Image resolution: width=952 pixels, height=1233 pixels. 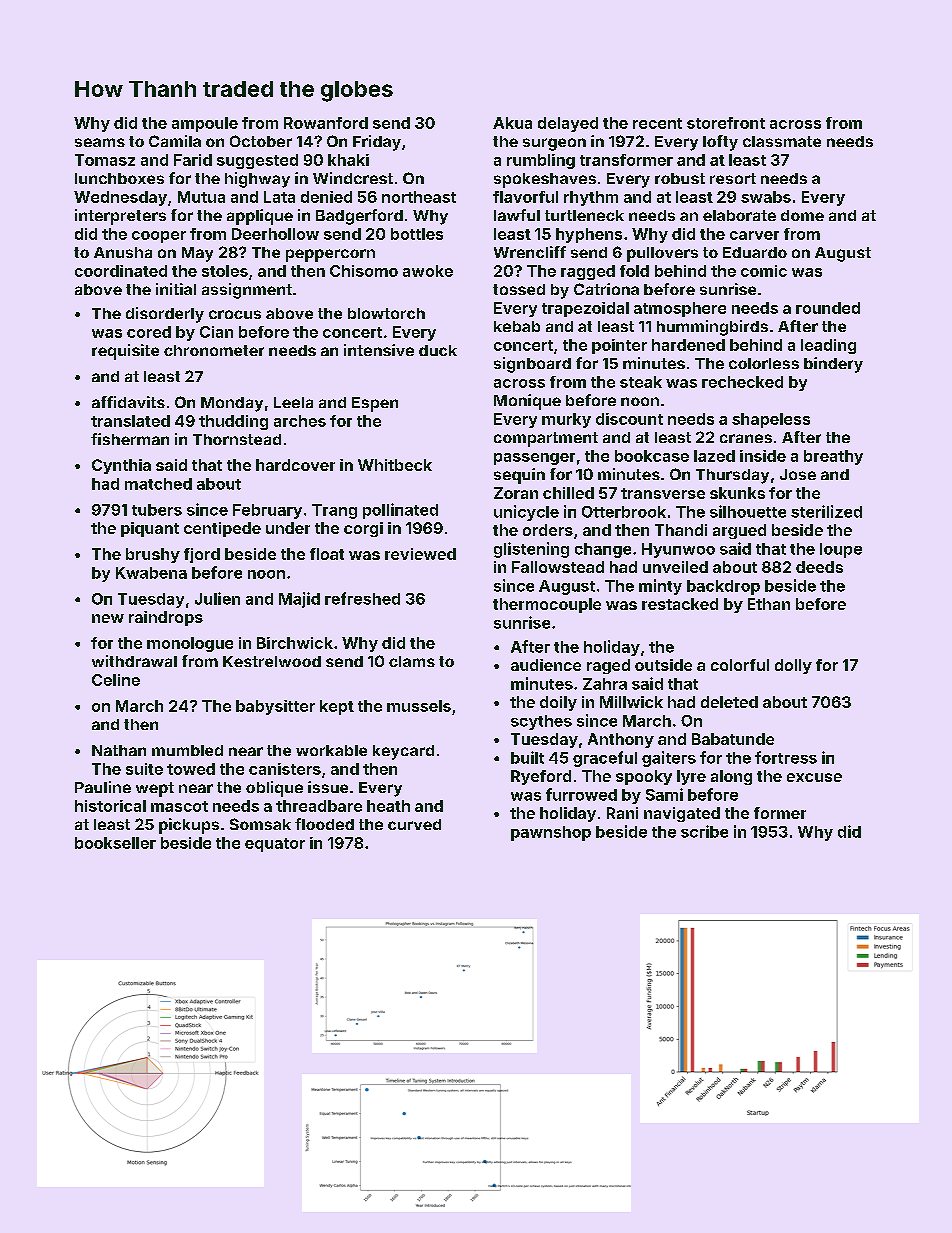 I want to click on float, so click(x=327, y=554).
